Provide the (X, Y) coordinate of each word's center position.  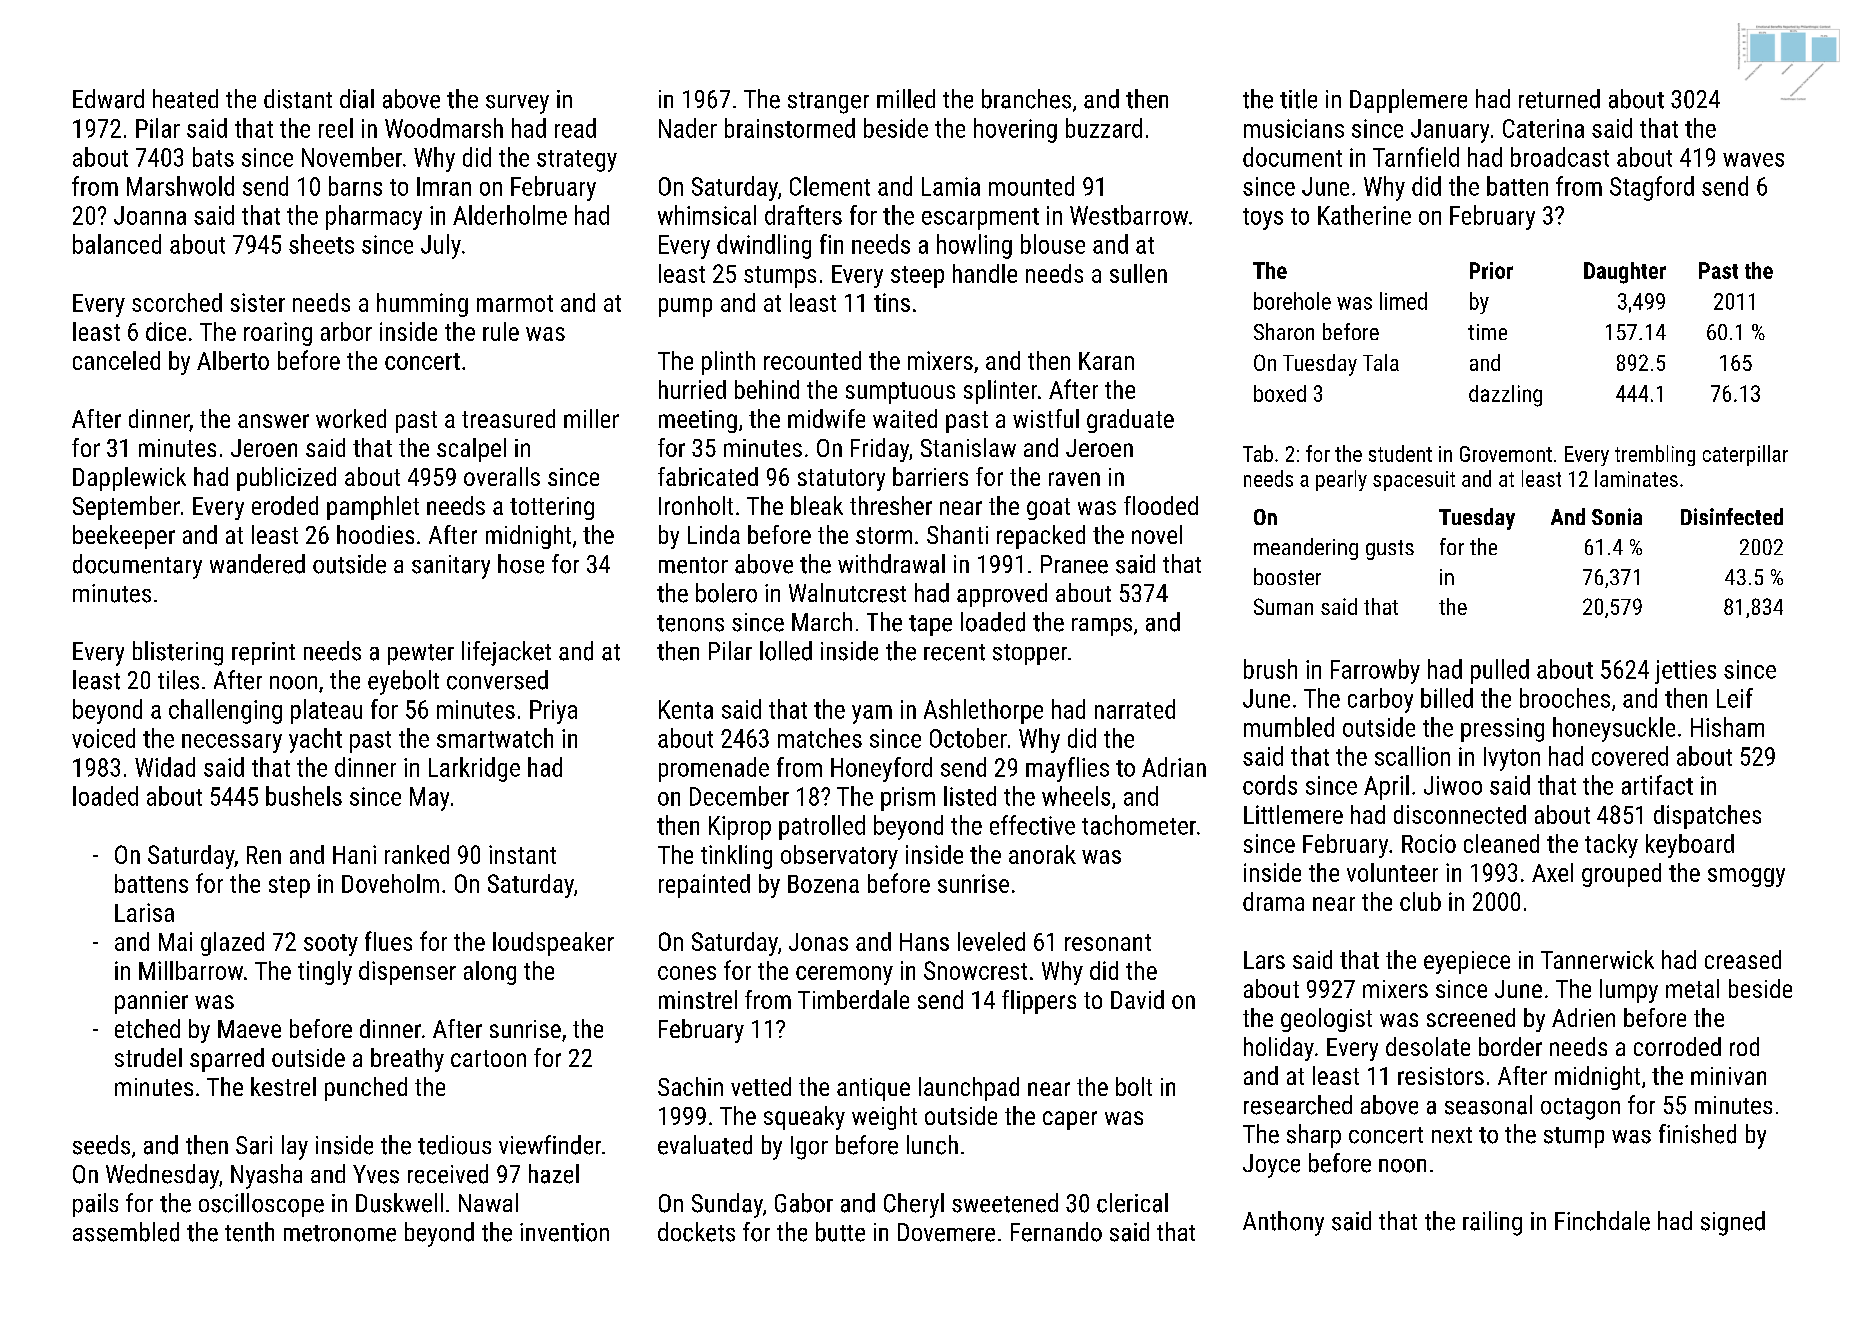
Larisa (144, 912)
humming (422, 305)
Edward (108, 99)
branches (1026, 99)
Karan (1106, 361)
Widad (165, 767)
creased (1743, 959)
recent (954, 652)
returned (1559, 99)
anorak (1042, 854)
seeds (101, 1145)
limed (1403, 301)
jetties (1685, 672)
